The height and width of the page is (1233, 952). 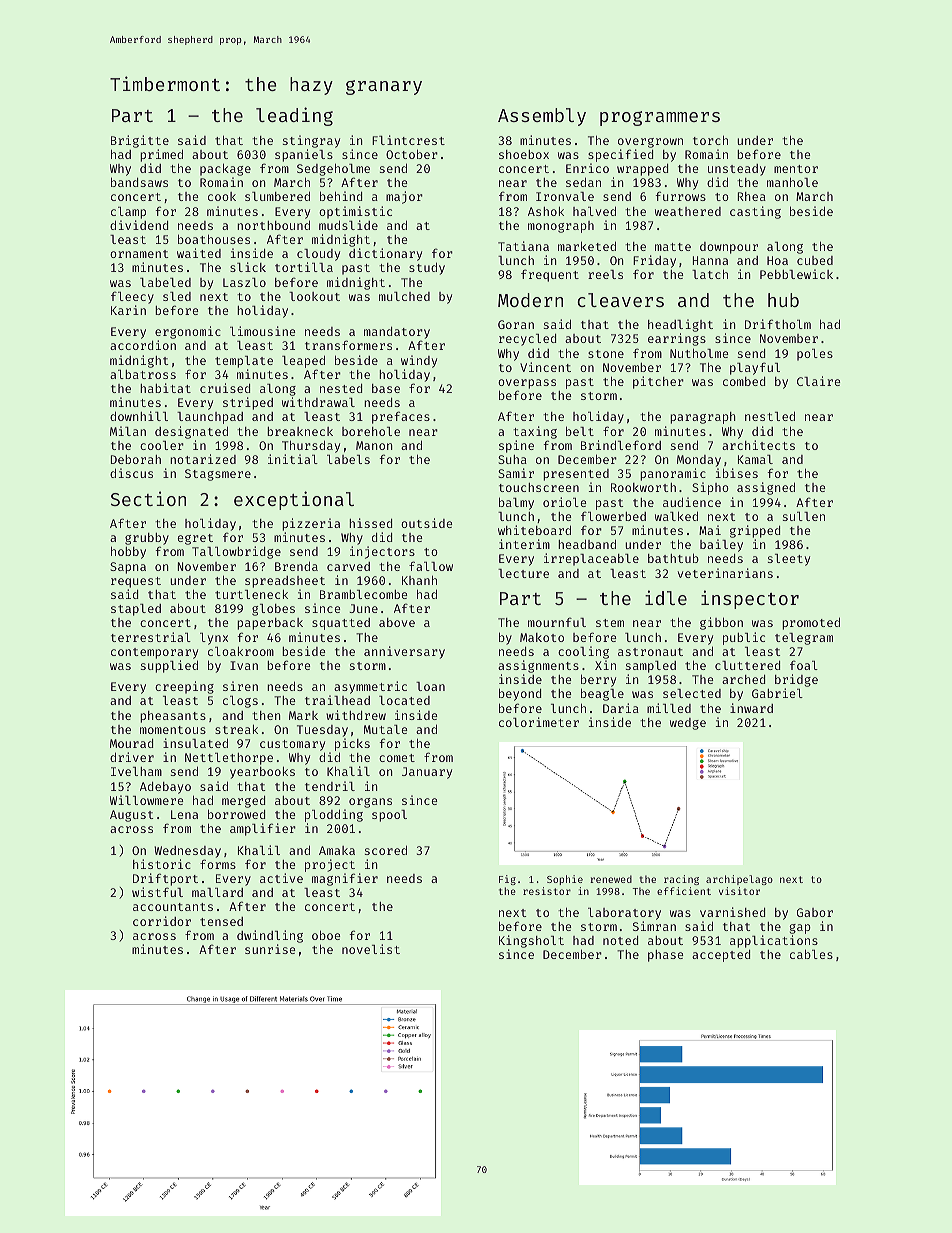 I want to click on stapled, so click(x=136, y=610).
